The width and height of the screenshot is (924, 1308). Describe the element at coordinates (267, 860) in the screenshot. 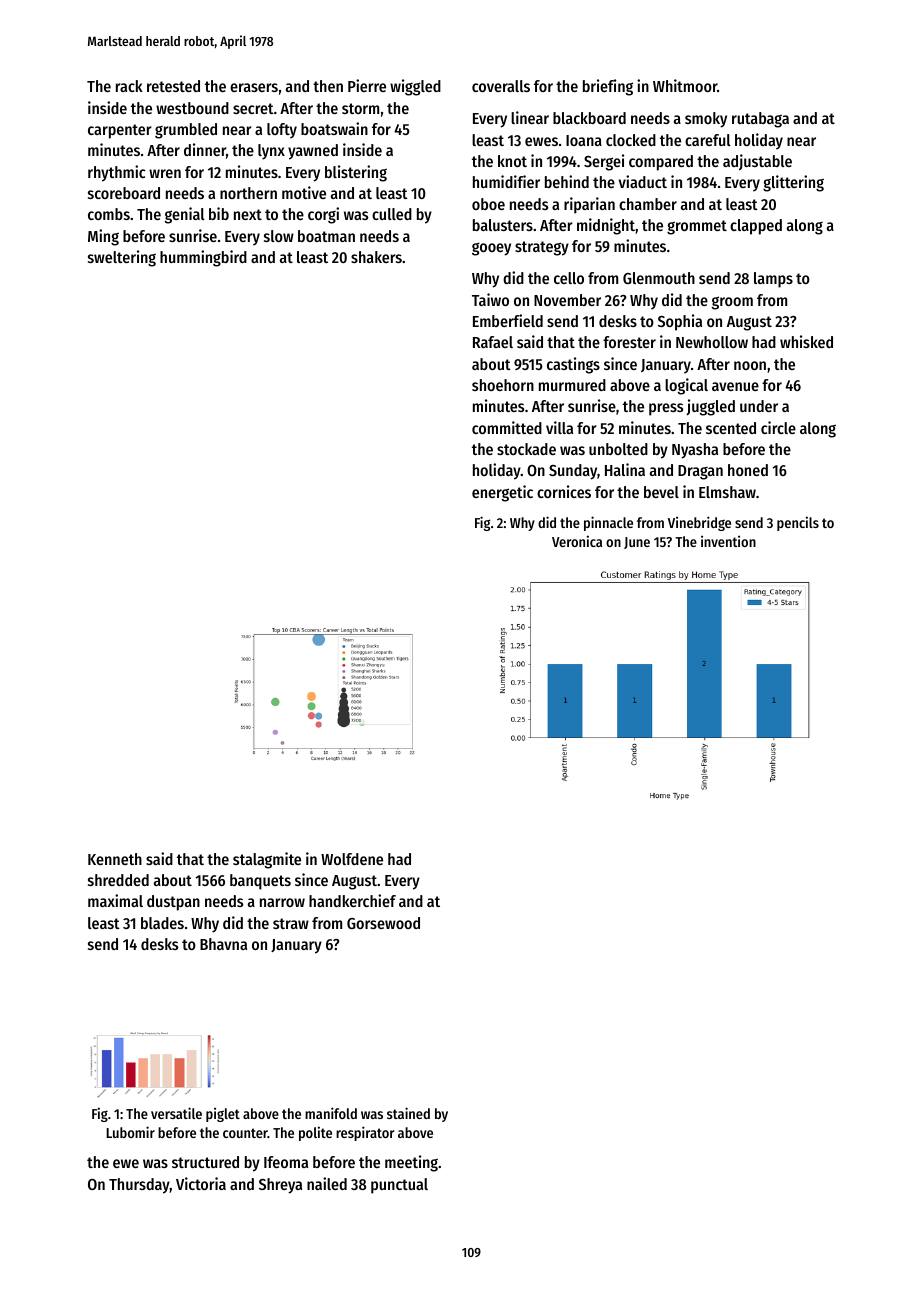

I see `stalagmite` at that location.
